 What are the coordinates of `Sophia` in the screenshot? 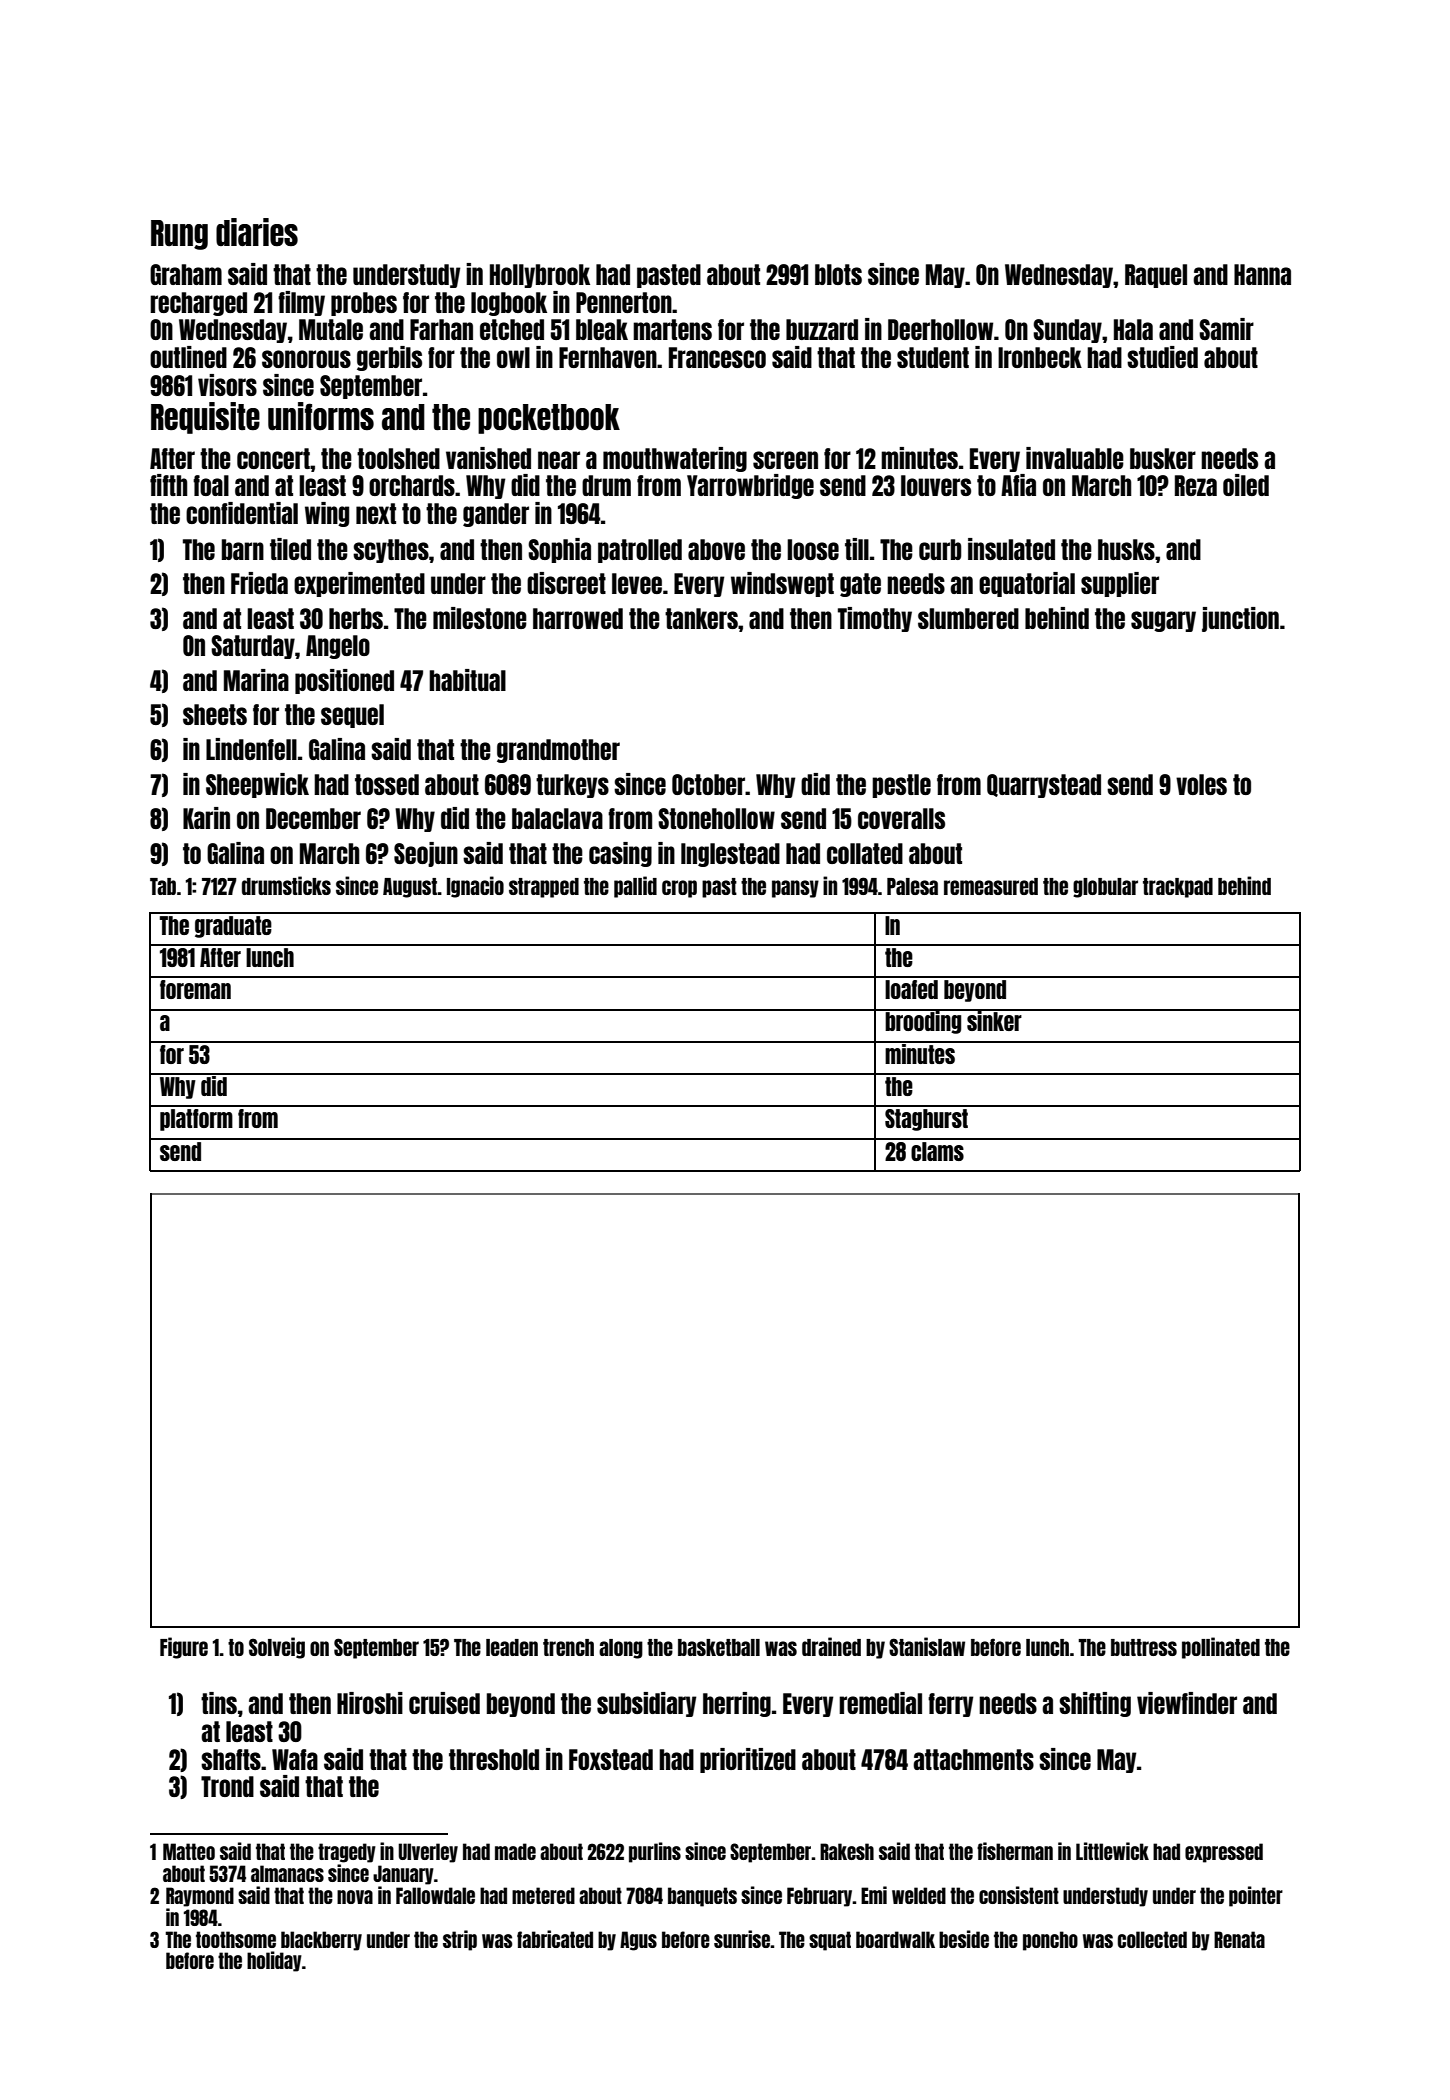 It's located at (559, 550).
